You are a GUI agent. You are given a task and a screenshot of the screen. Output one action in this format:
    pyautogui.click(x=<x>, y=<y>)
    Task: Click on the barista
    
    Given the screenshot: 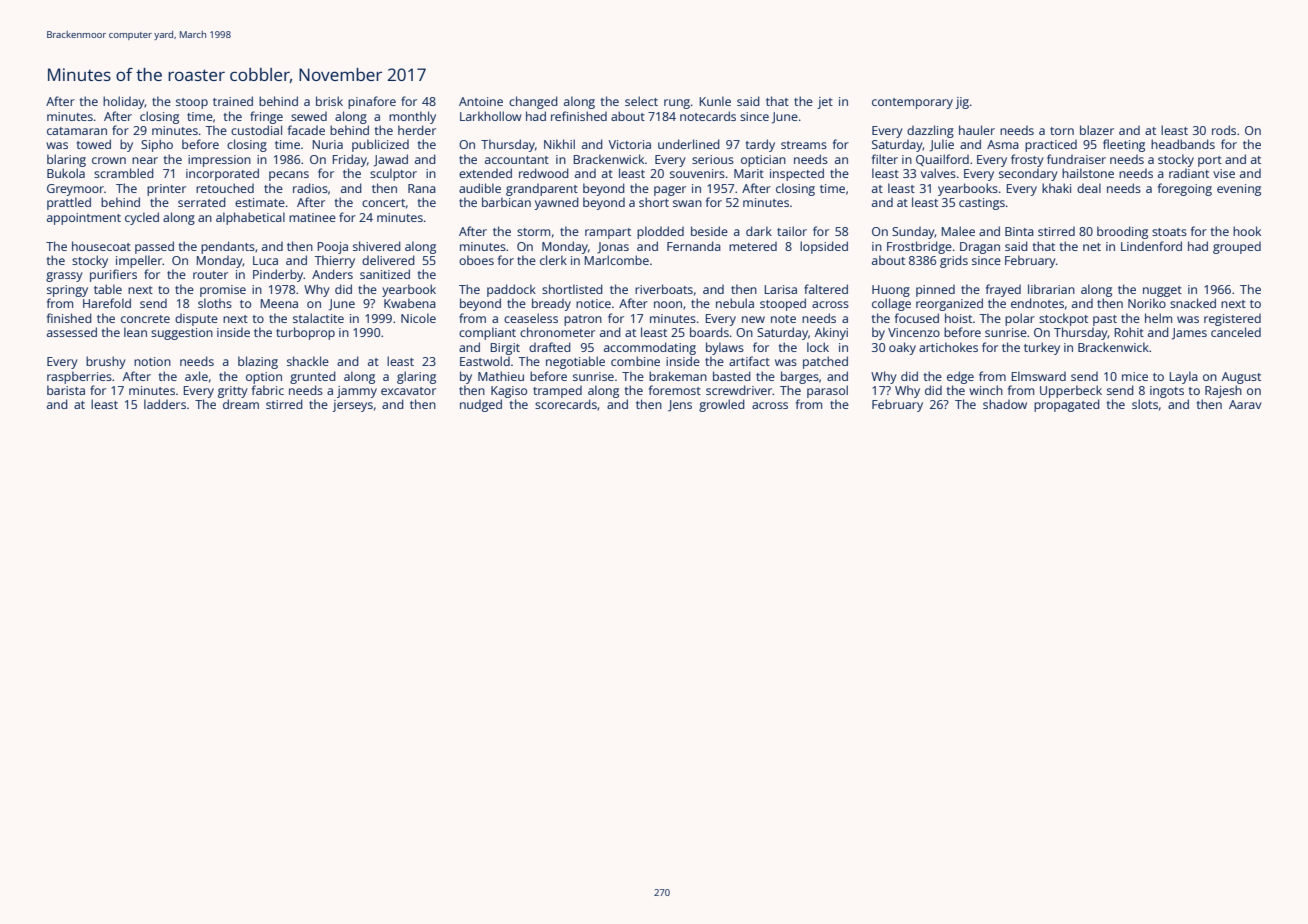 What is the action you would take?
    pyautogui.click(x=66, y=390)
